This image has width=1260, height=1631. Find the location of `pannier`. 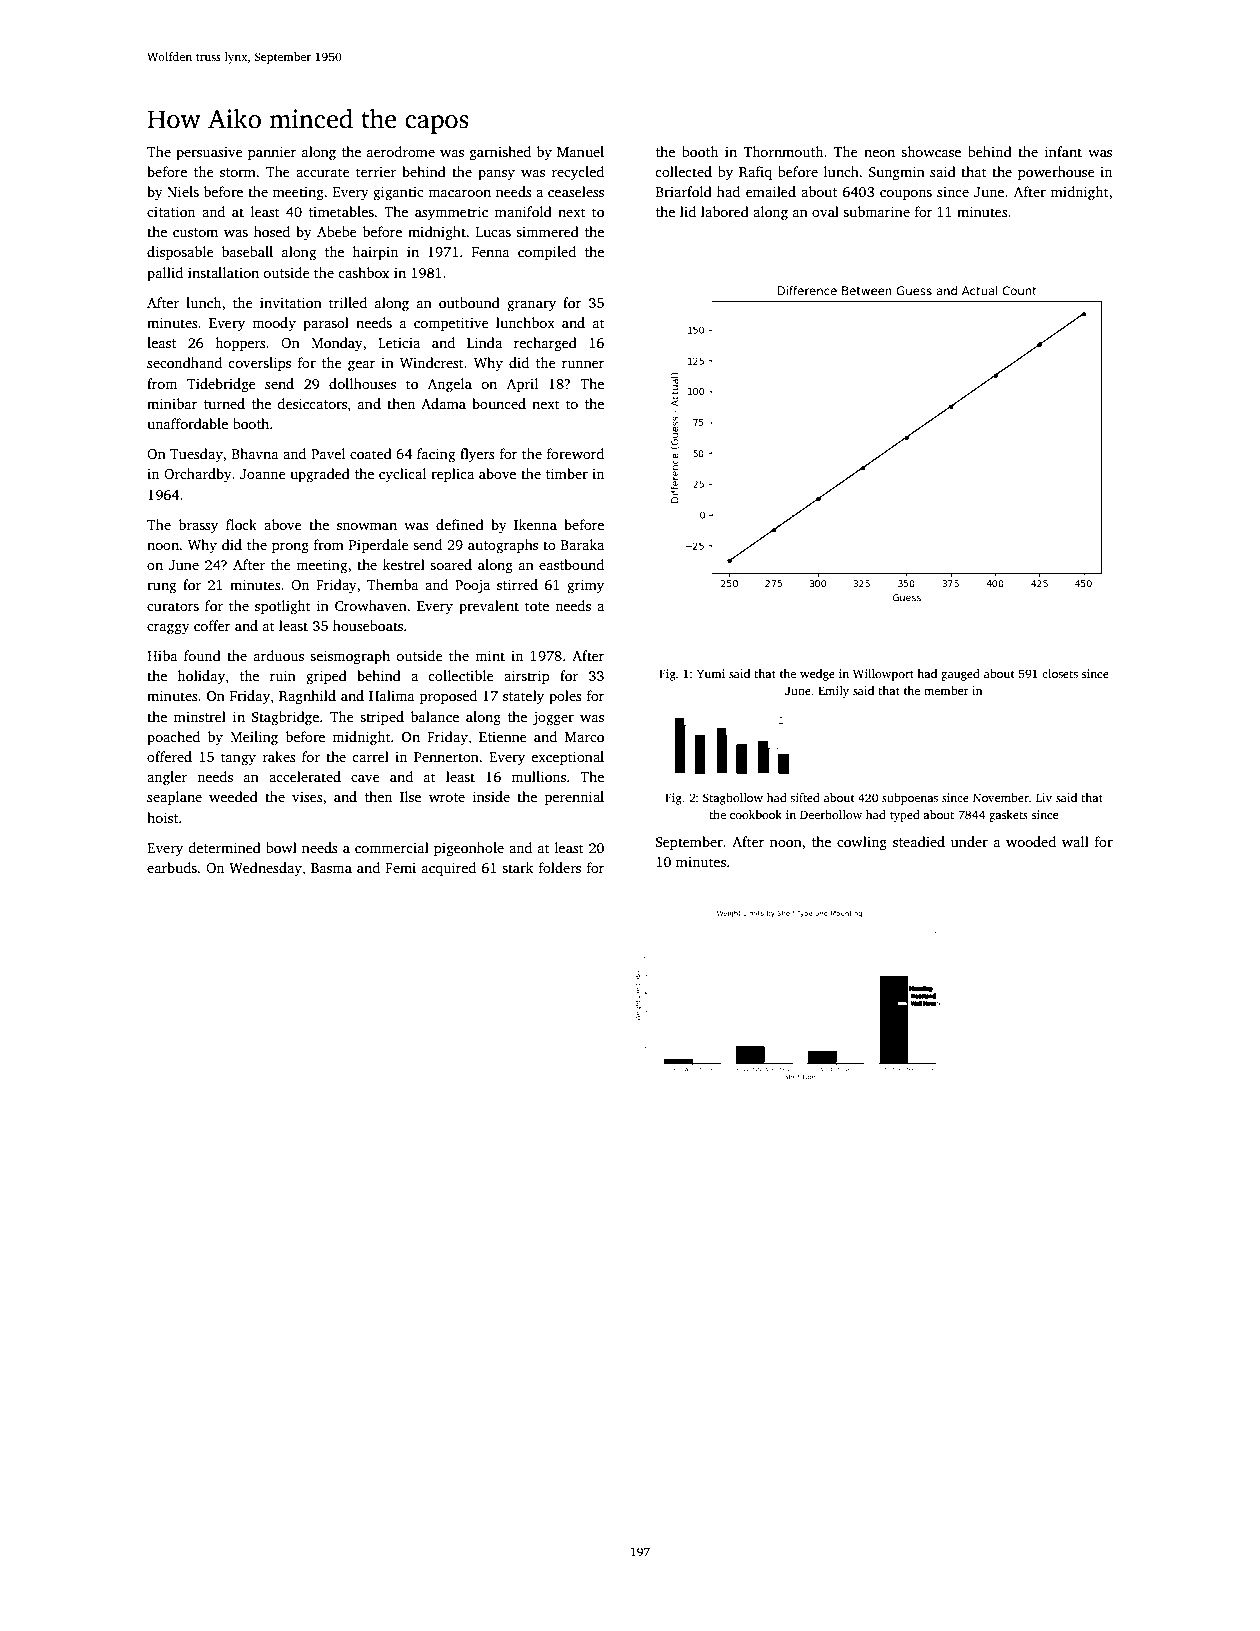

pannier is located at coordinates (272, 153).
